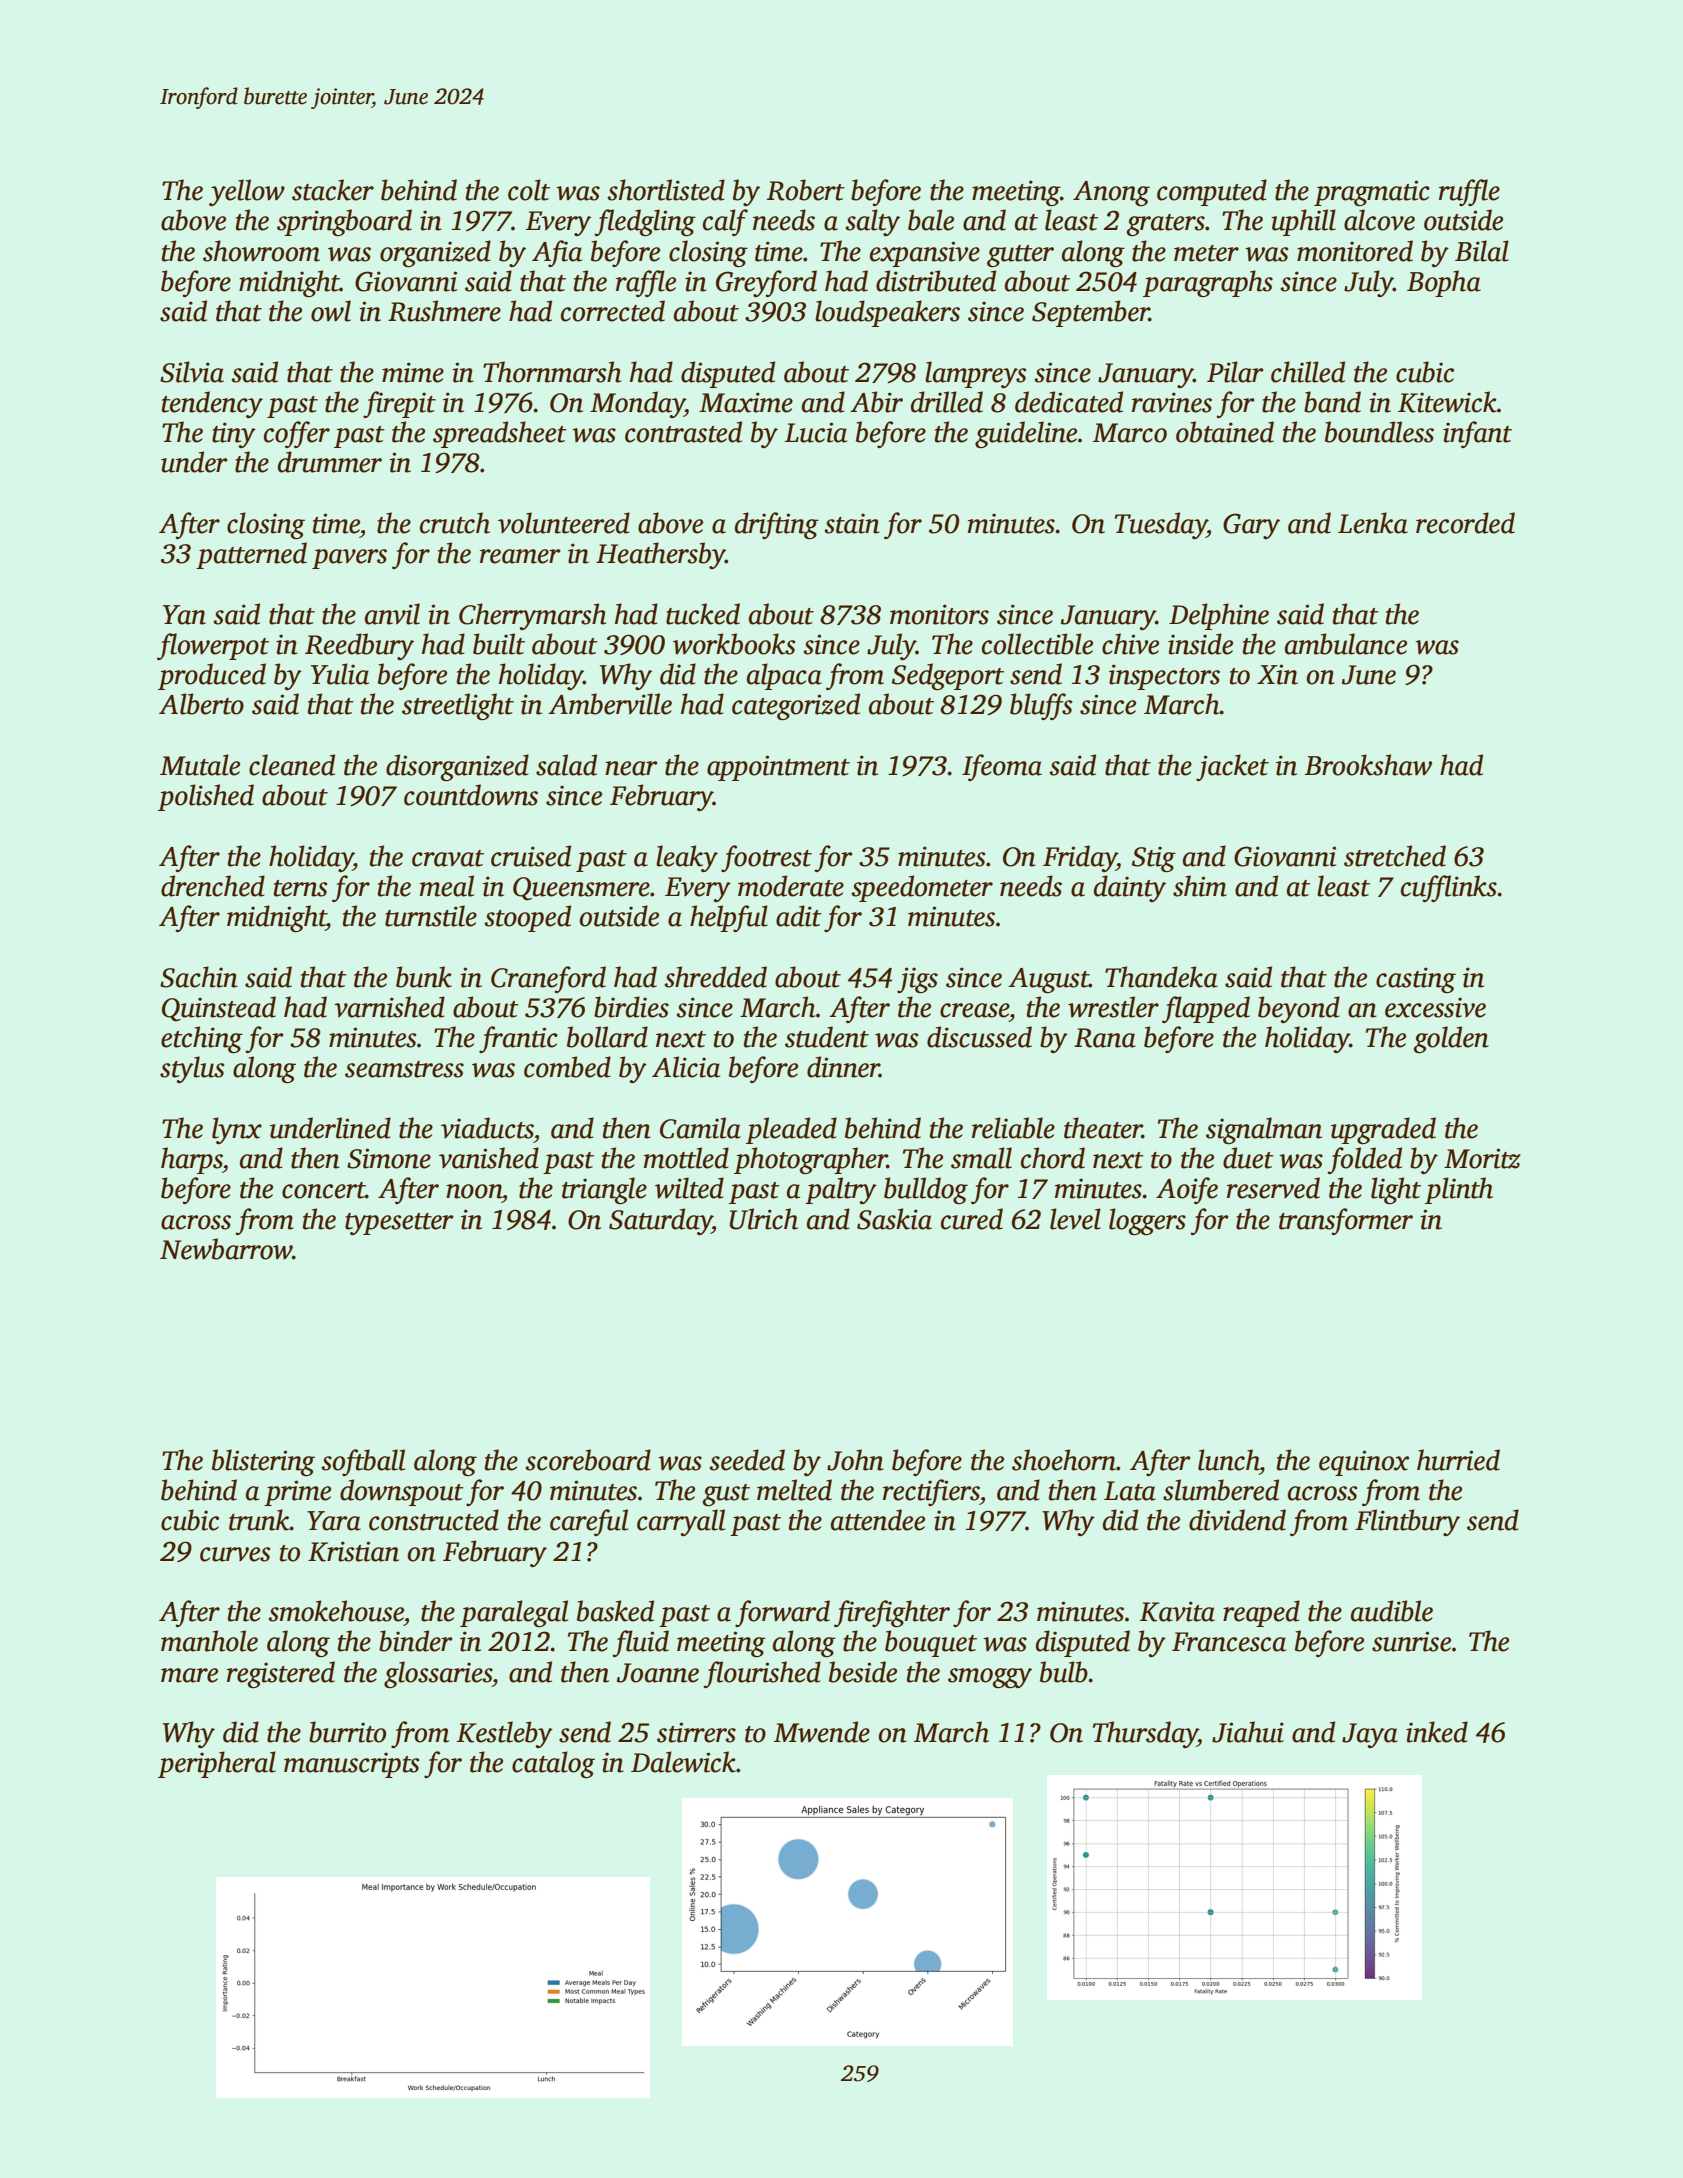  I want to click on Ulrich, so click(764, 1219).
